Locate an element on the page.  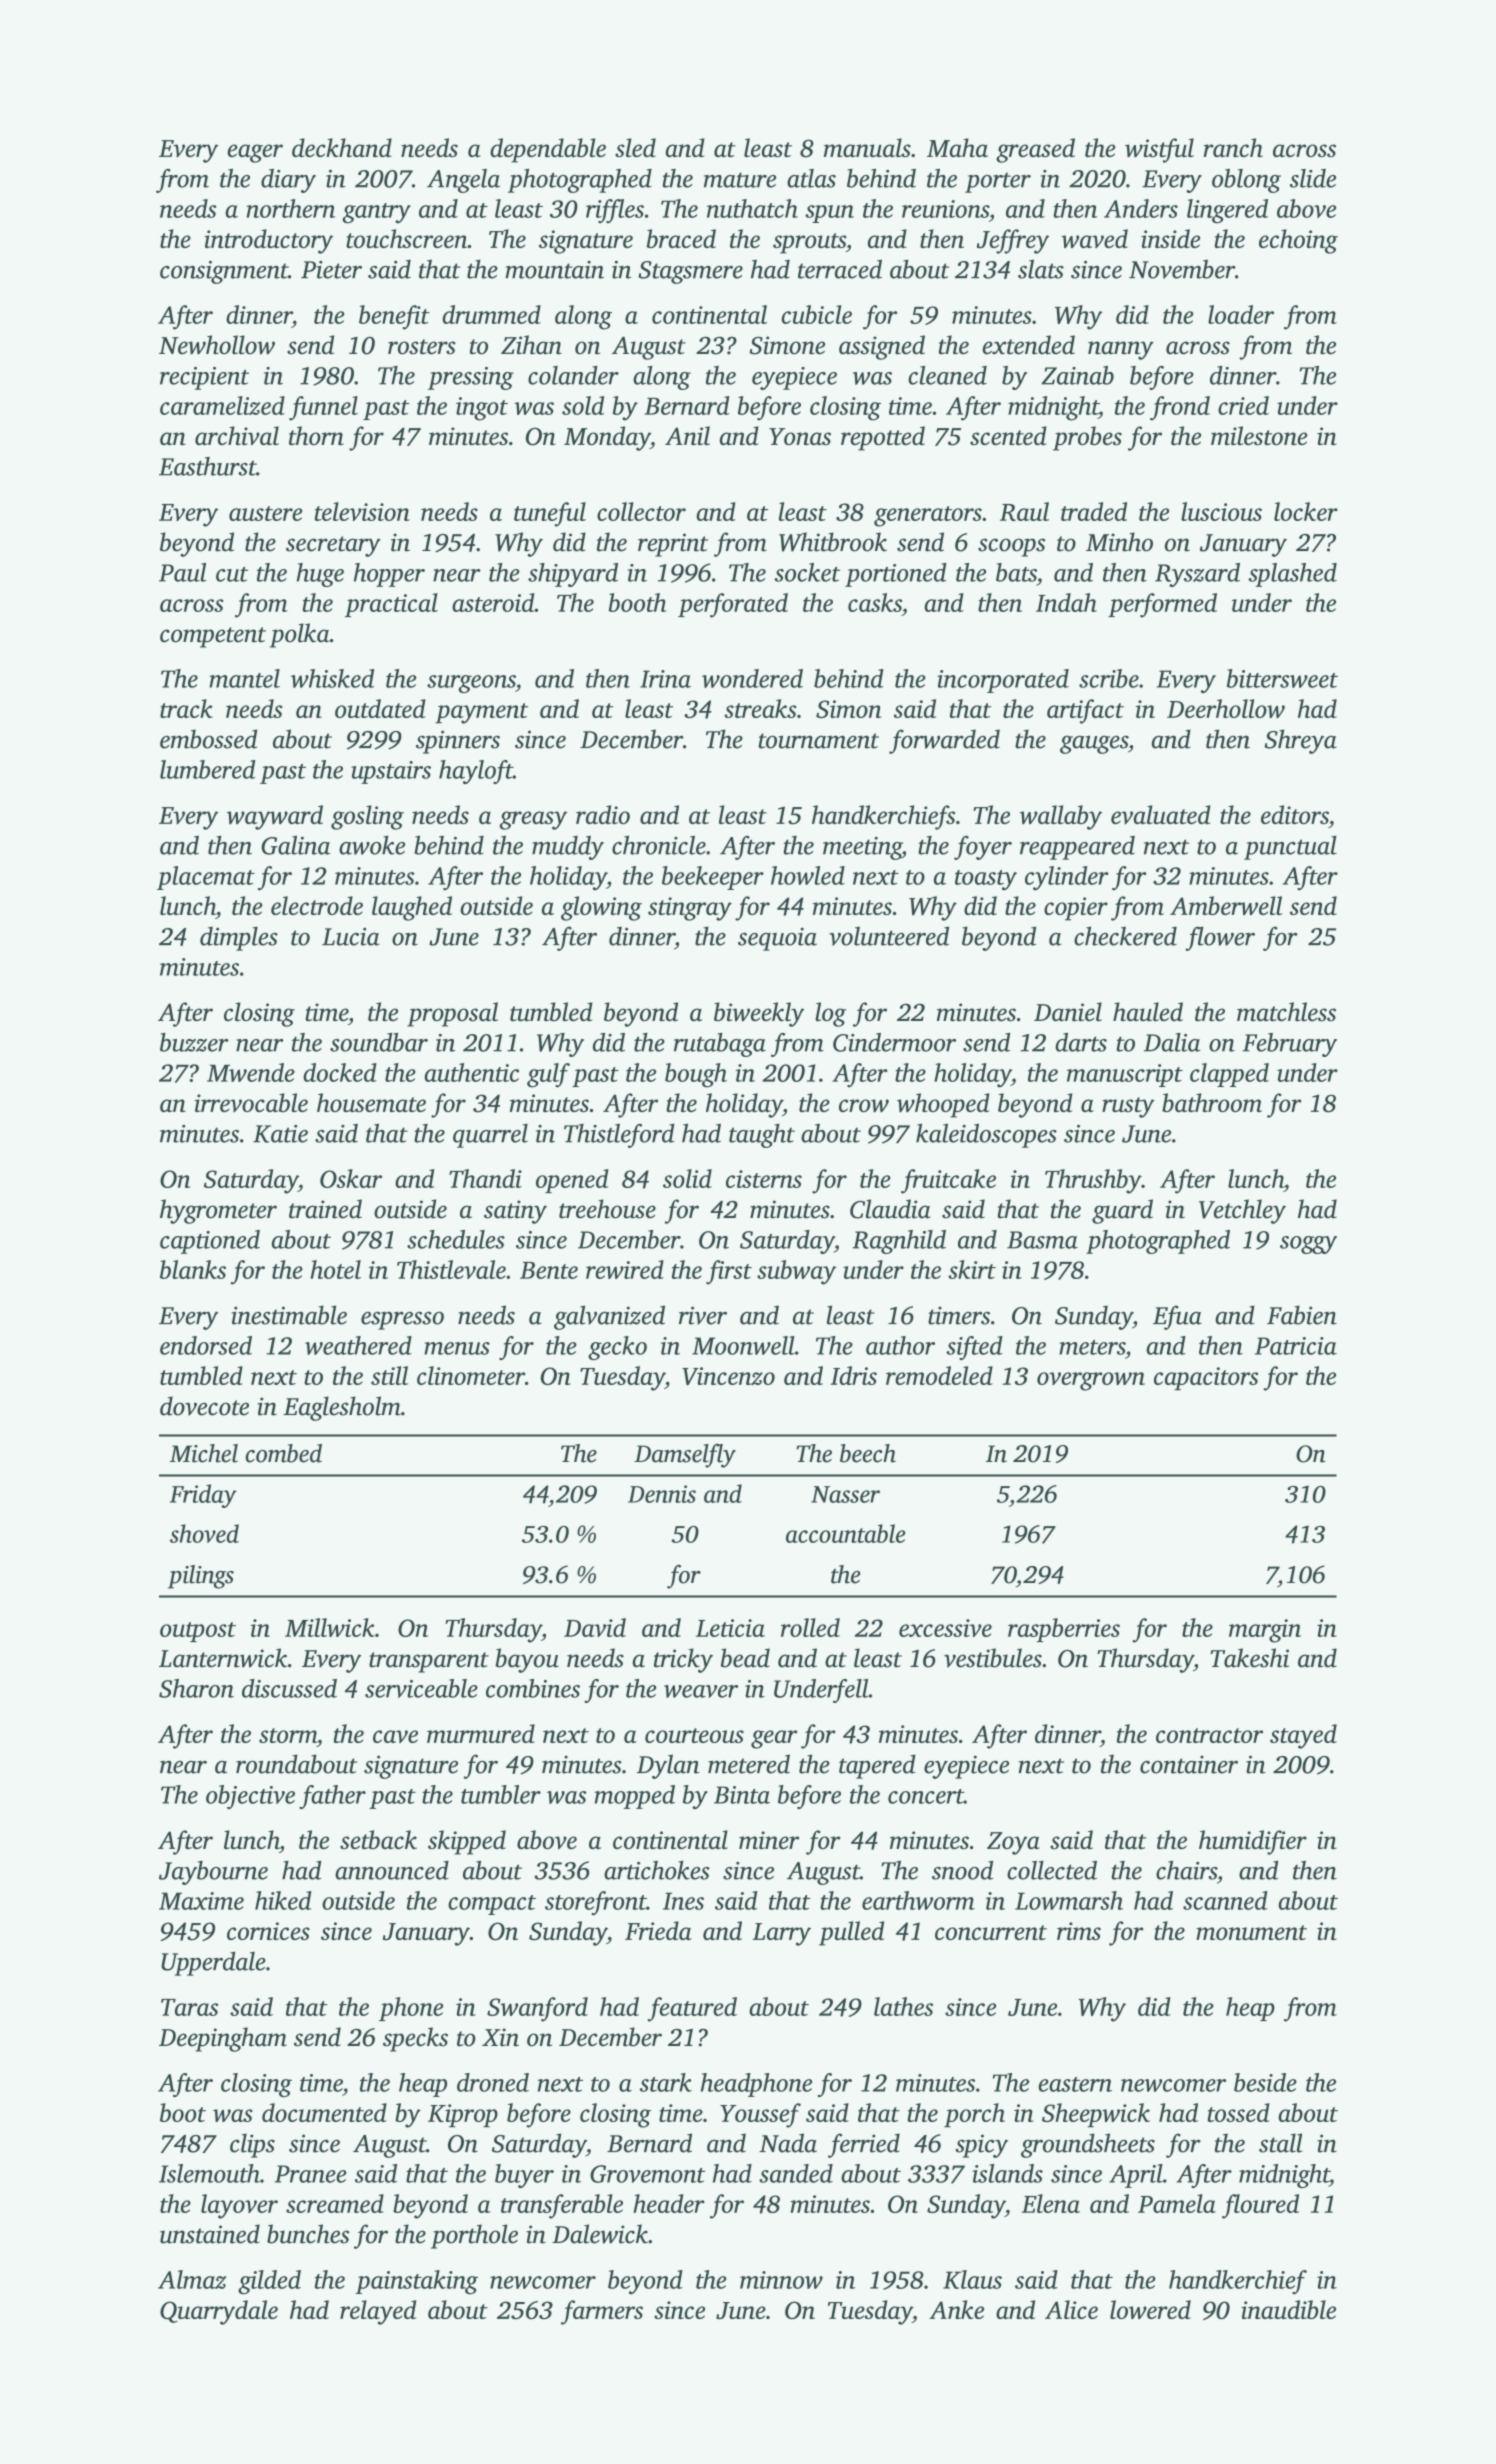
Dennis is located at coordinates (662, 1494).
